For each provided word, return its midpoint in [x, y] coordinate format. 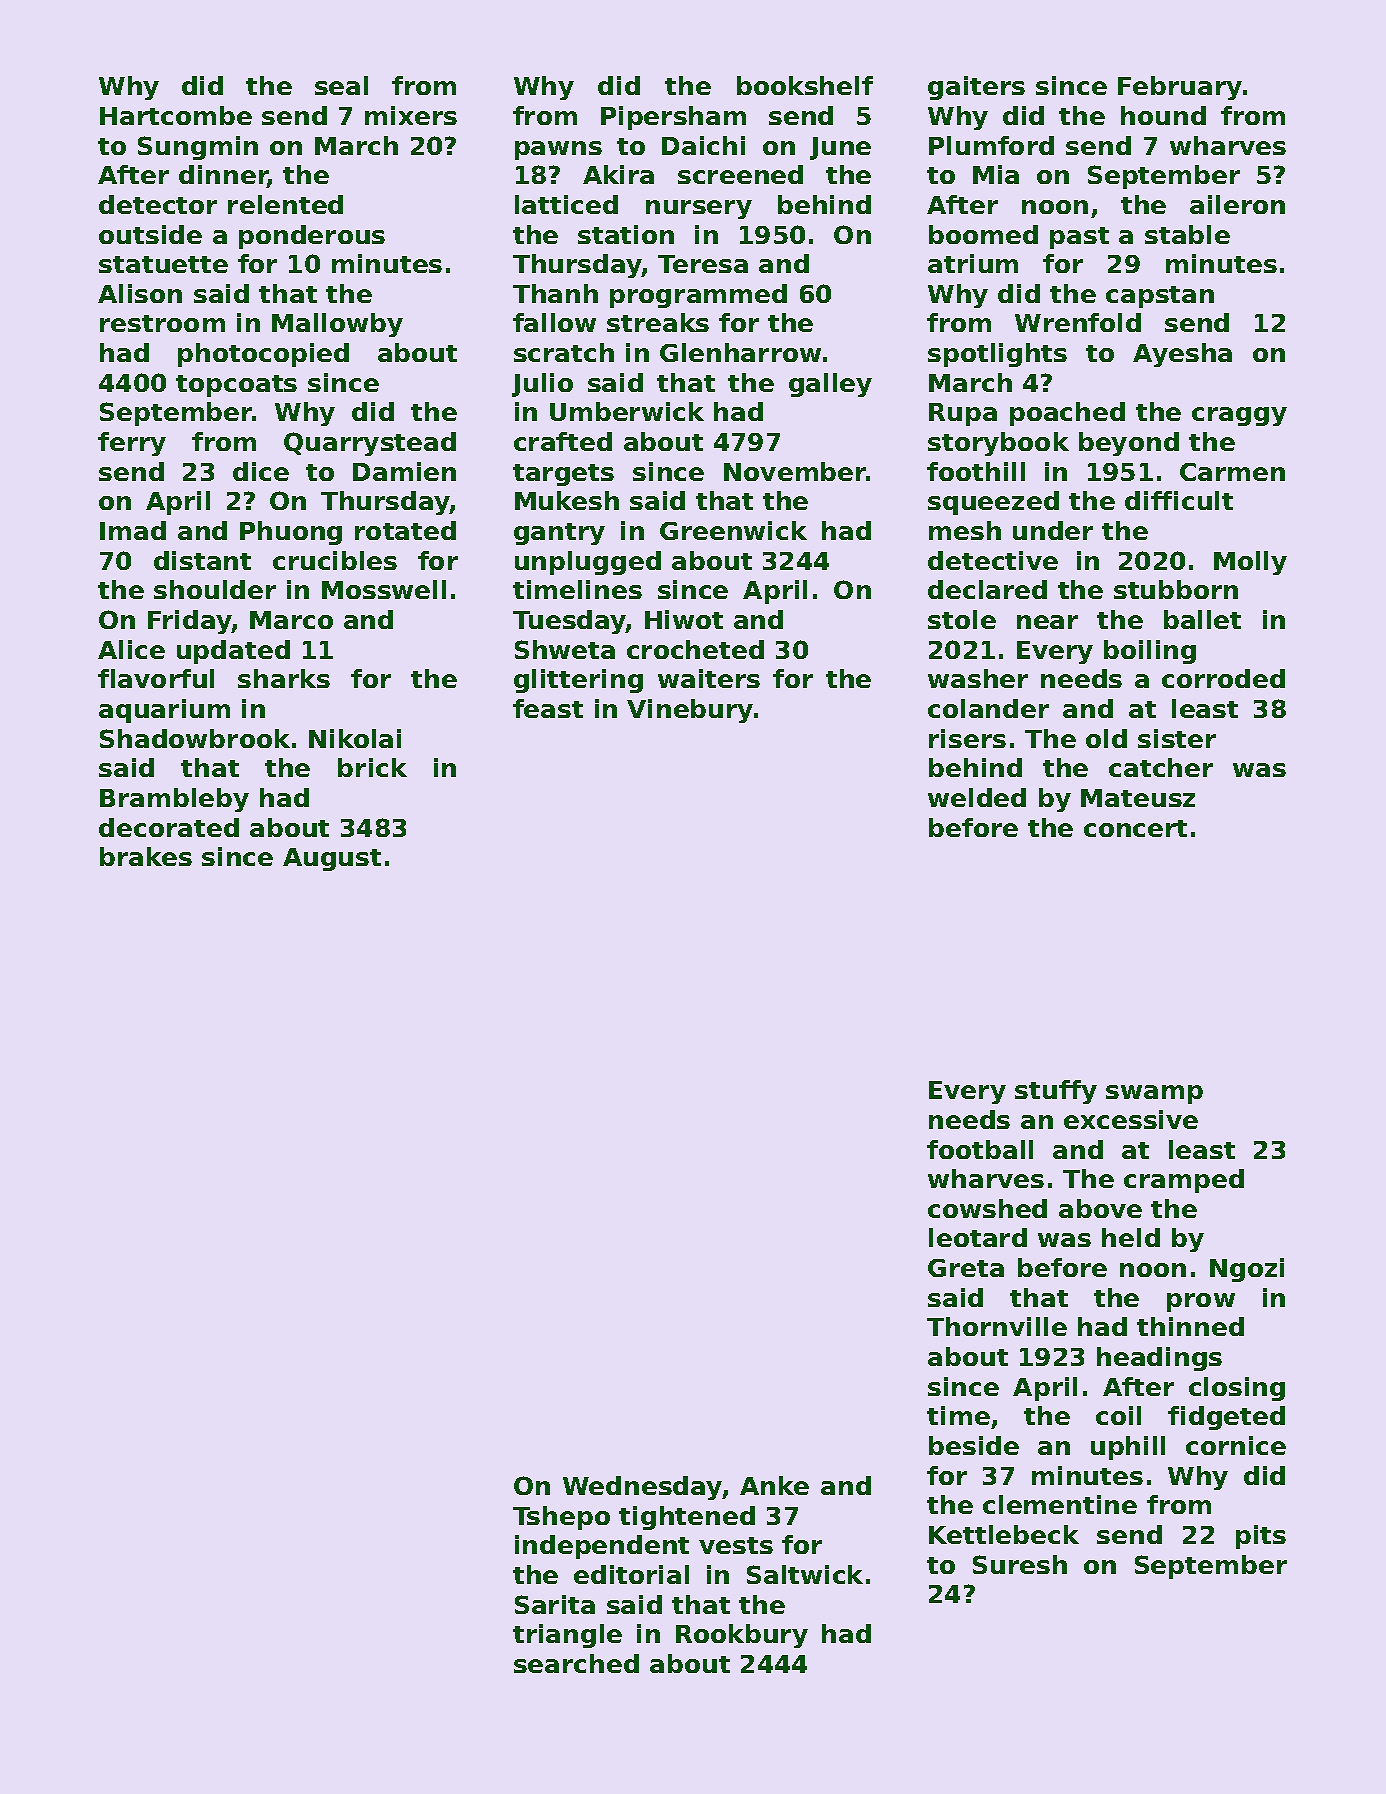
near [1047, 622]
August [332, 859]
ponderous [312, 237]
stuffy [1056, 1092]
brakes [146, 856]
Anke [774, 1485]
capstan [1160, 297]
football [980, 1149]
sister [1177, 738]
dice [261, 471]
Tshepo [561, 1518]
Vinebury [690, 711]
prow [1201, 1302]
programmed [698, 296]
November [795, 471]
